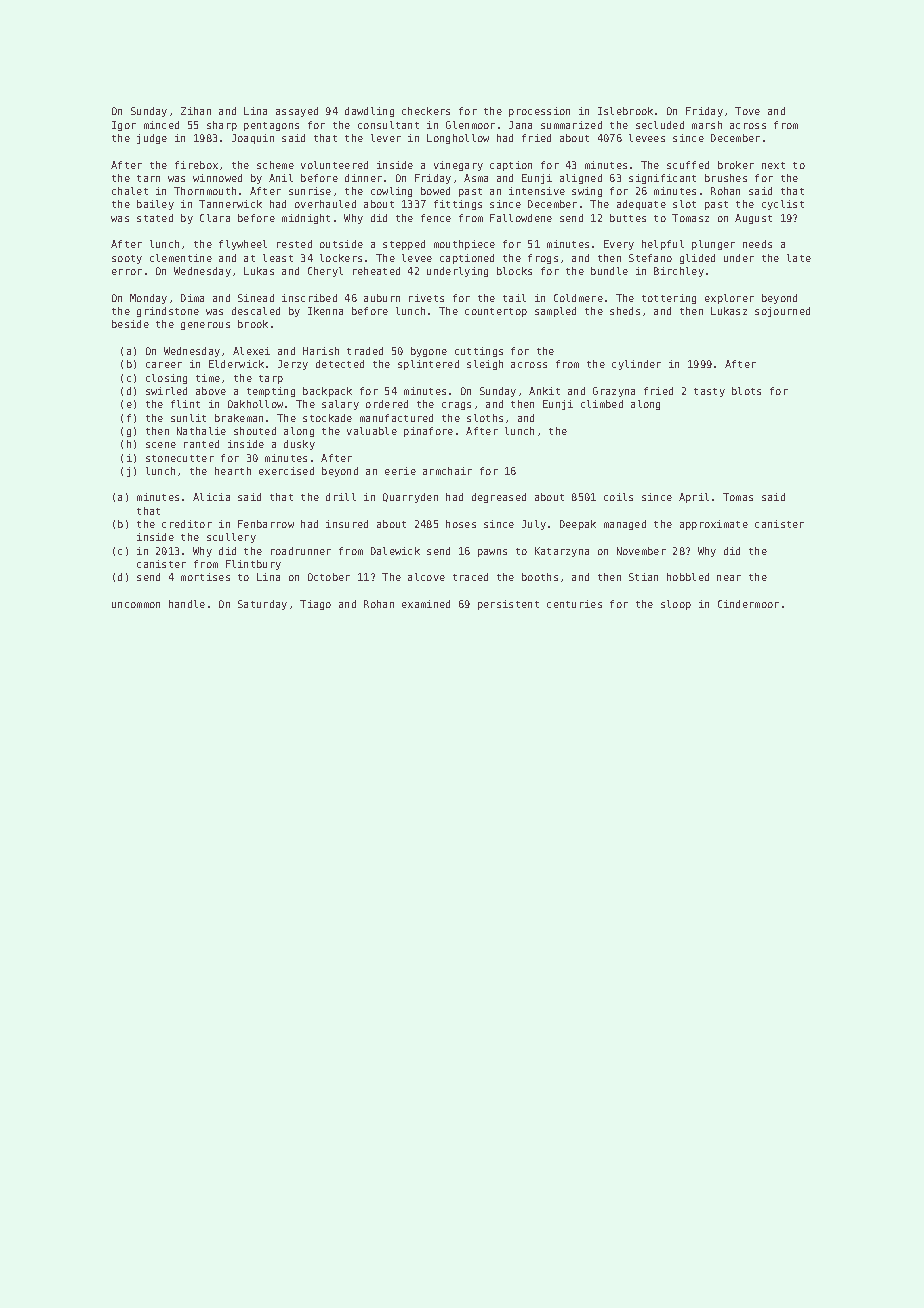 Image resolution: width=924 pixels, height=1308 pixels. Describe the element at coordinates (205, 577) in the screenshot. I see `mortises` at that location.
